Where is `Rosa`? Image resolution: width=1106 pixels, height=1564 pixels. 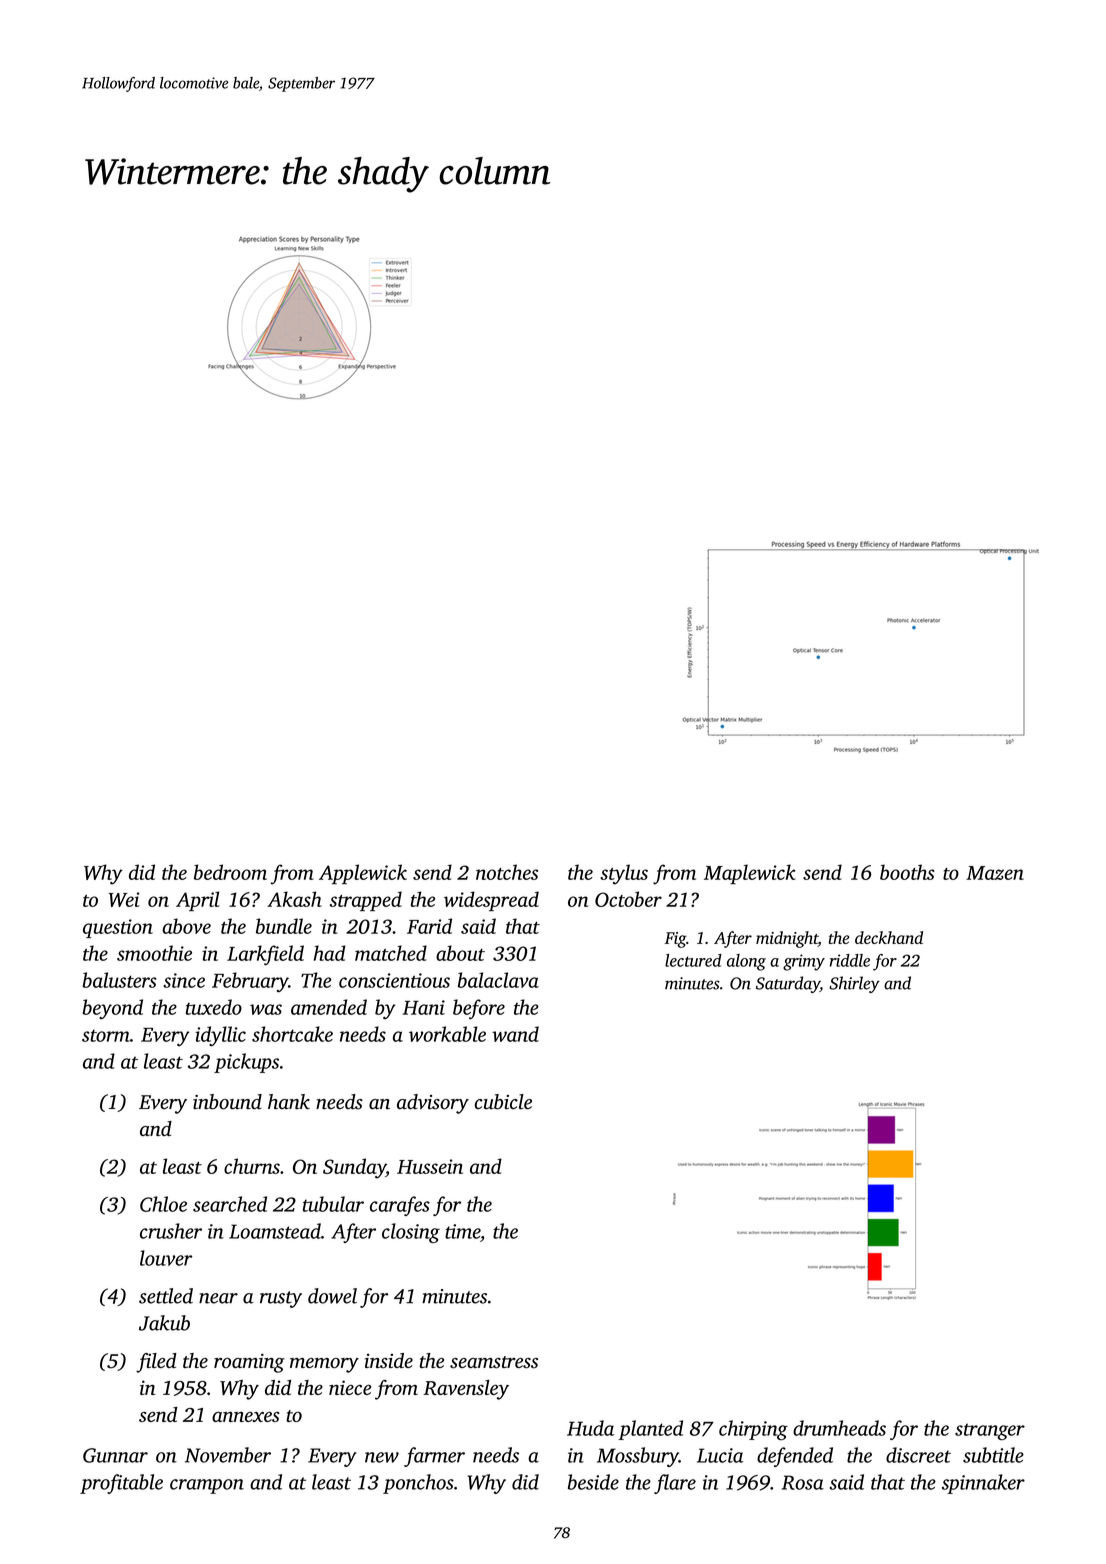 Rosa is located at coordinates (803, 1482).
